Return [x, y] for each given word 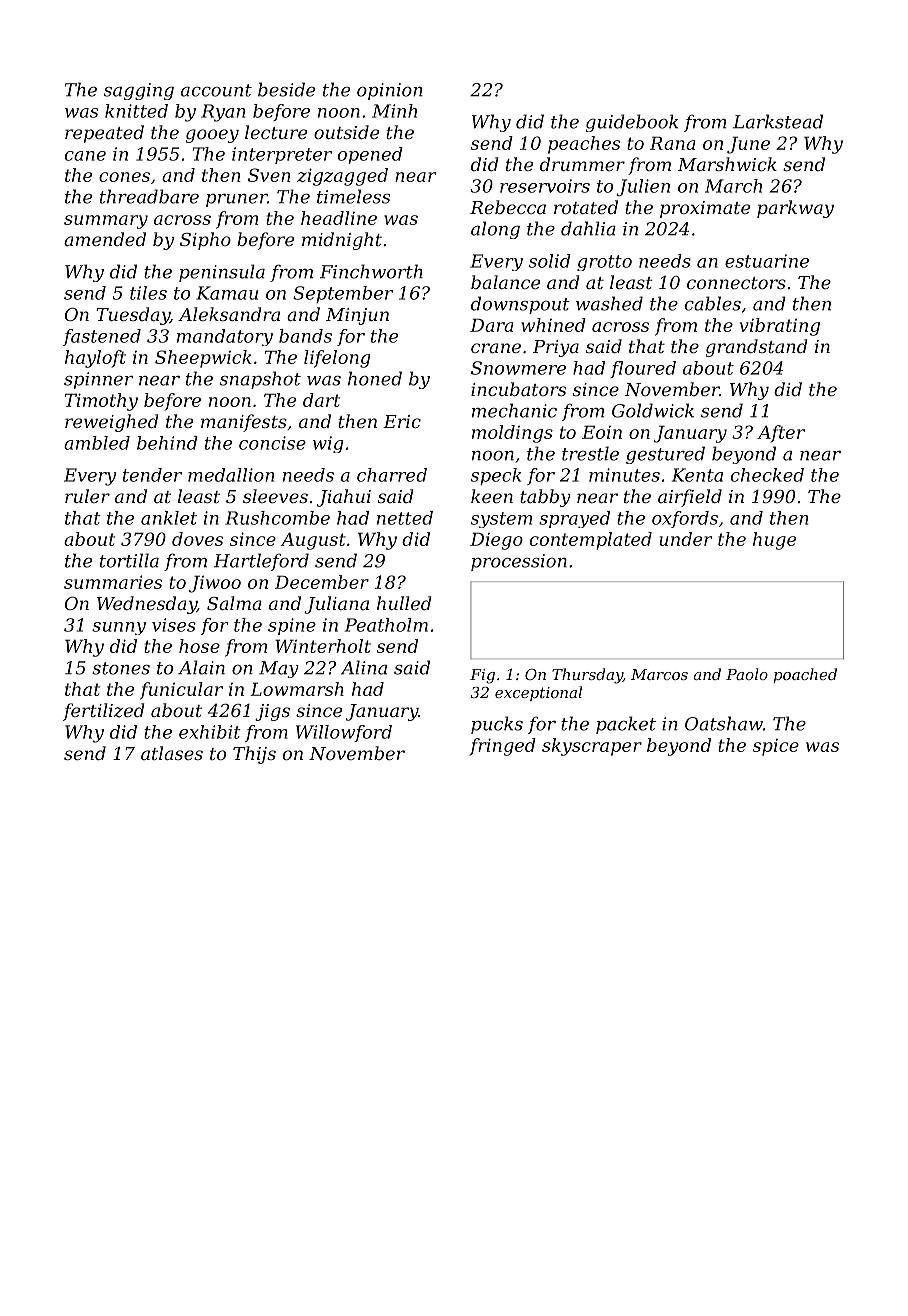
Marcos [659, 674]
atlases [172, 753]
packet [626, 725]
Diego [496, 541]
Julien [643, 187]
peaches [584, 145]
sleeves [275, 496]
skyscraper [592, 747]
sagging [139, 91]
